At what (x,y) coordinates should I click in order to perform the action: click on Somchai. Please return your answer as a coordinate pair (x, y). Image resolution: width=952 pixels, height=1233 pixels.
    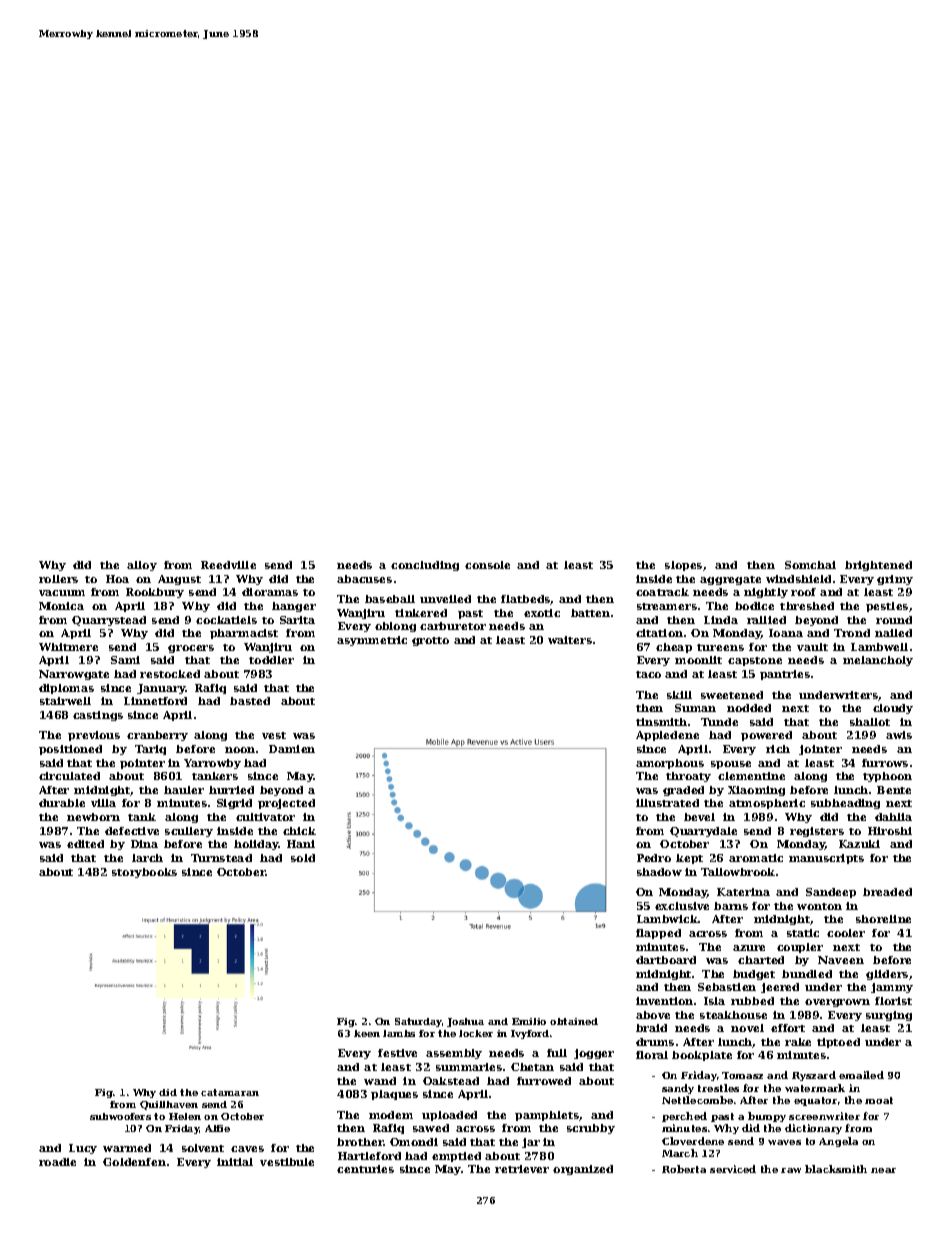
    Looking at the image, I should click on (810, 565).
